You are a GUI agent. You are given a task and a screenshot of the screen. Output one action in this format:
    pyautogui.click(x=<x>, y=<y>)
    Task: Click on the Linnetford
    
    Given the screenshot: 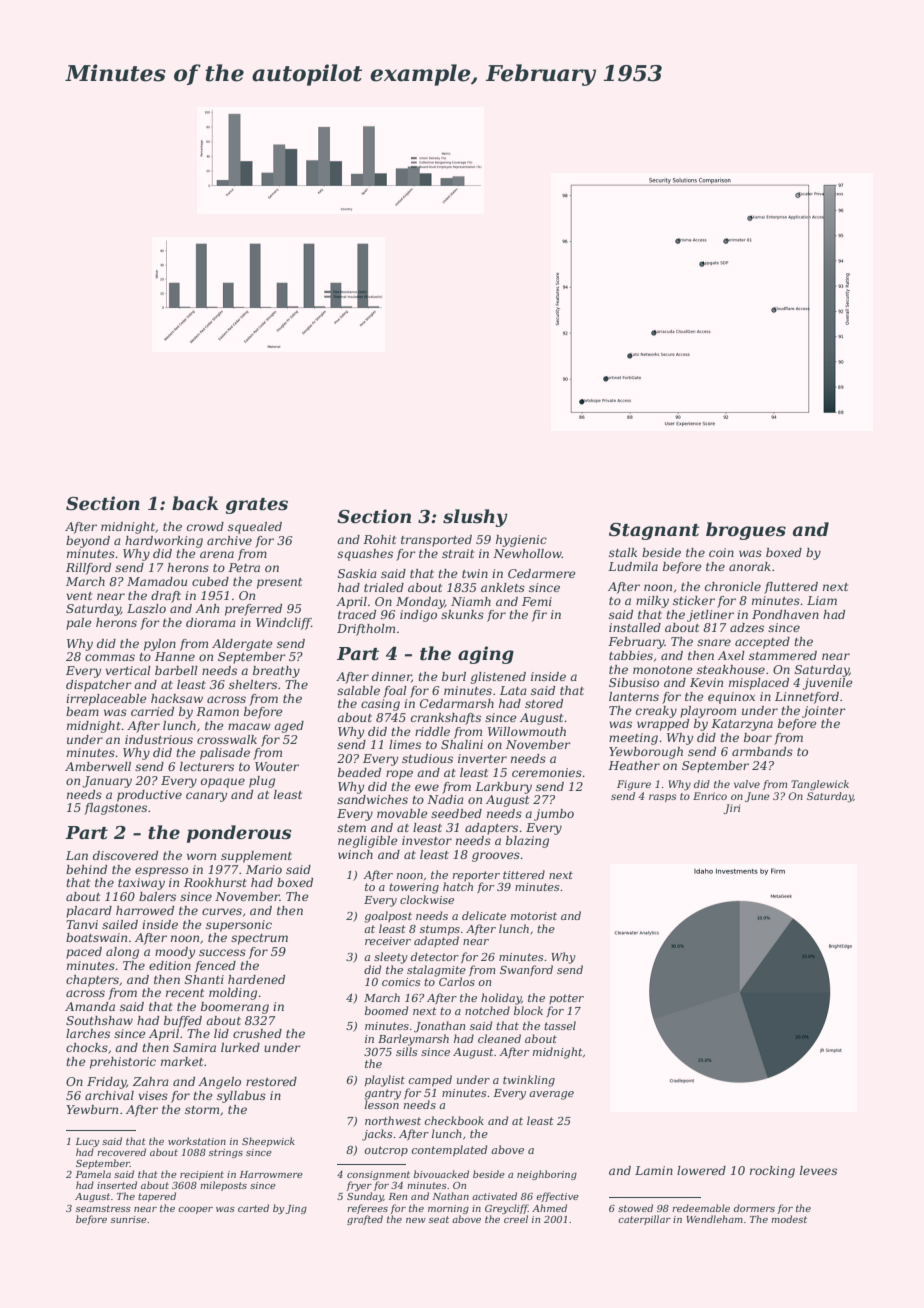 What is the action you would take?
    pyautogui.click(x=807, y=698)
